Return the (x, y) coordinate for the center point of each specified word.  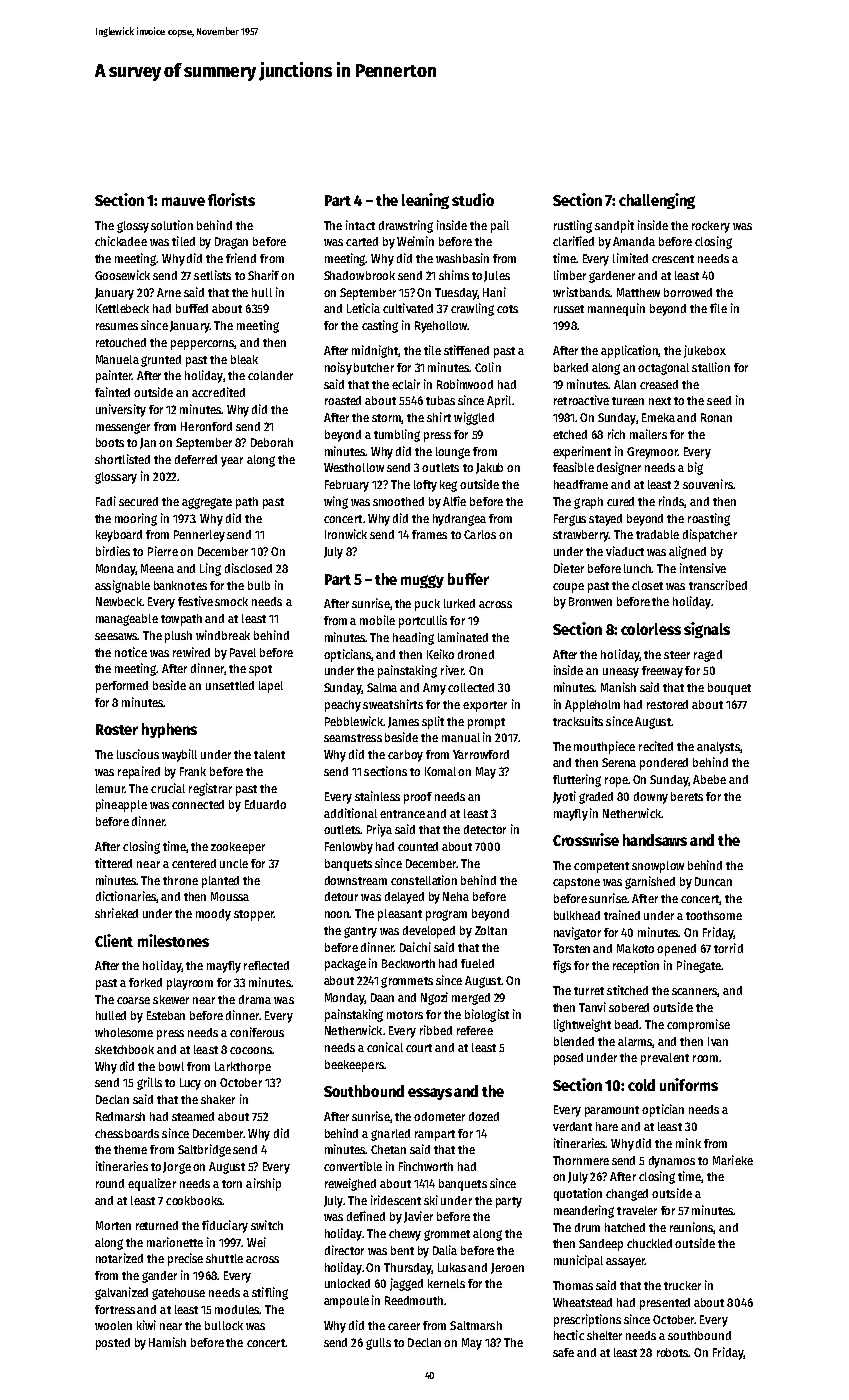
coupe (568, 588)
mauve (183, 201)
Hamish (167, 1342)
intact (360, 225)
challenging (657, 201)
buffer (468, 579)
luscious (138, 754)
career (404, 1326)
